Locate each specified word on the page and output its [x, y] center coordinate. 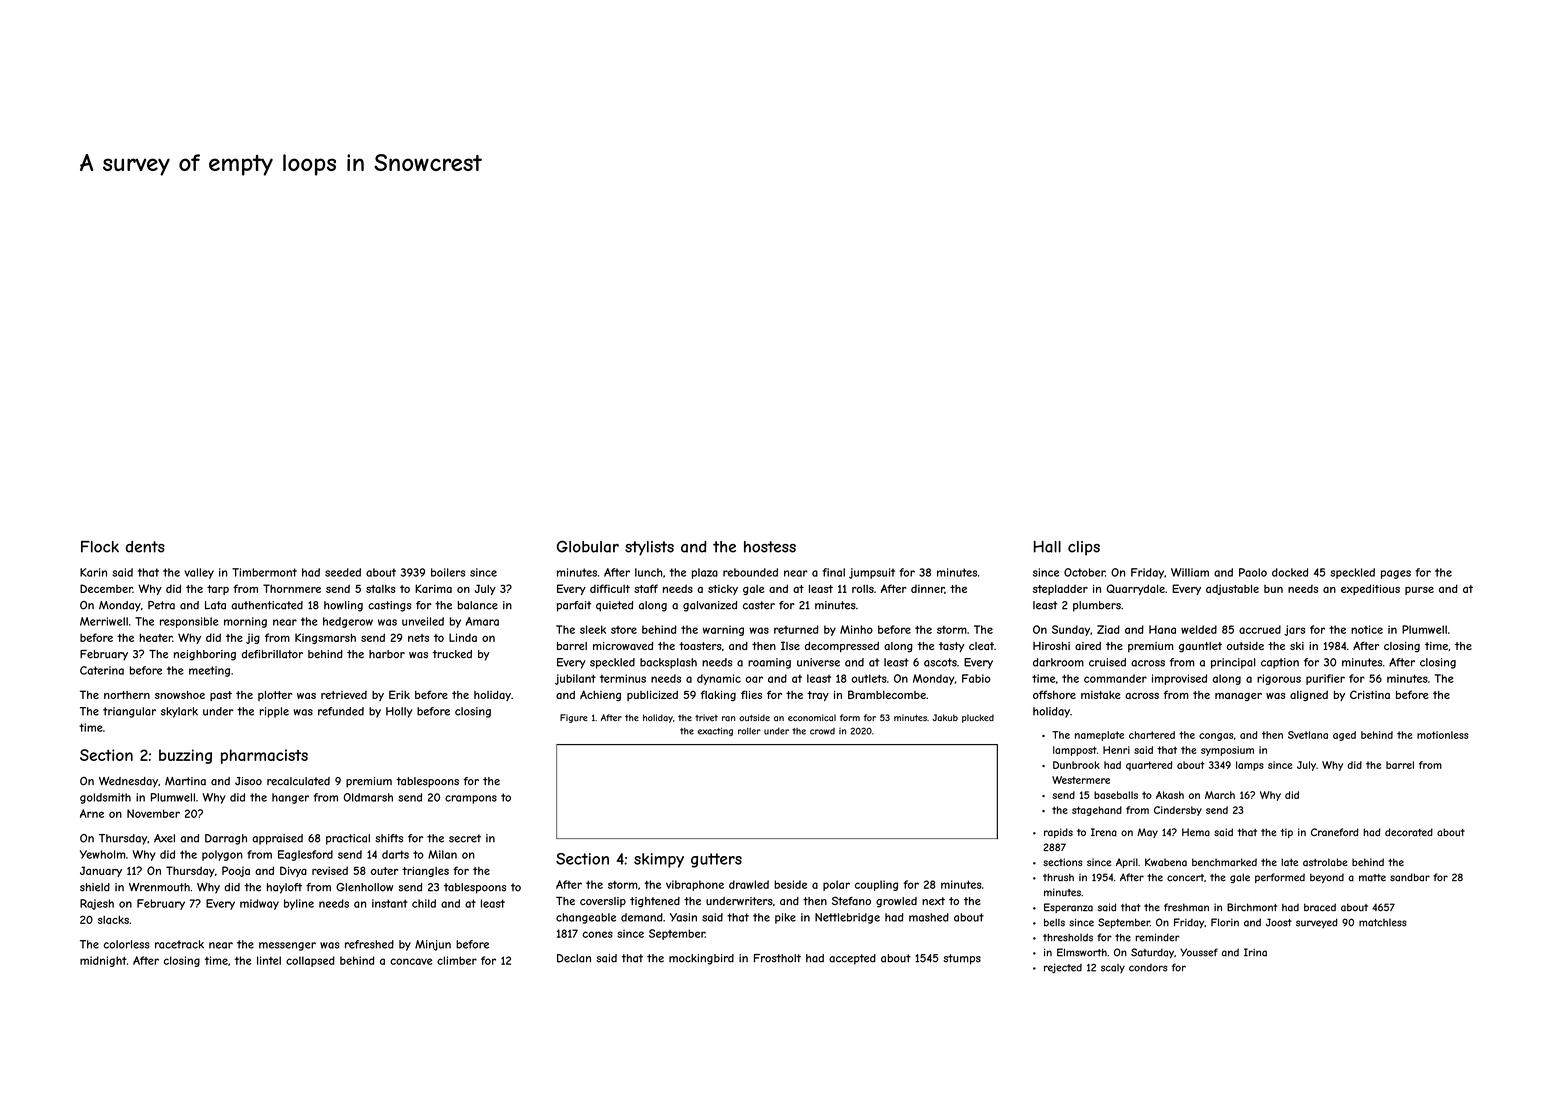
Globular [588, 546]
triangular [129, 712]
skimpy [659, 860]
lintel [269, 960]
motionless [1443, 735]
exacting [715, 731]
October [1084, 572]
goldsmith [105, 798]
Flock [100, 547]
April [1127, 863]
